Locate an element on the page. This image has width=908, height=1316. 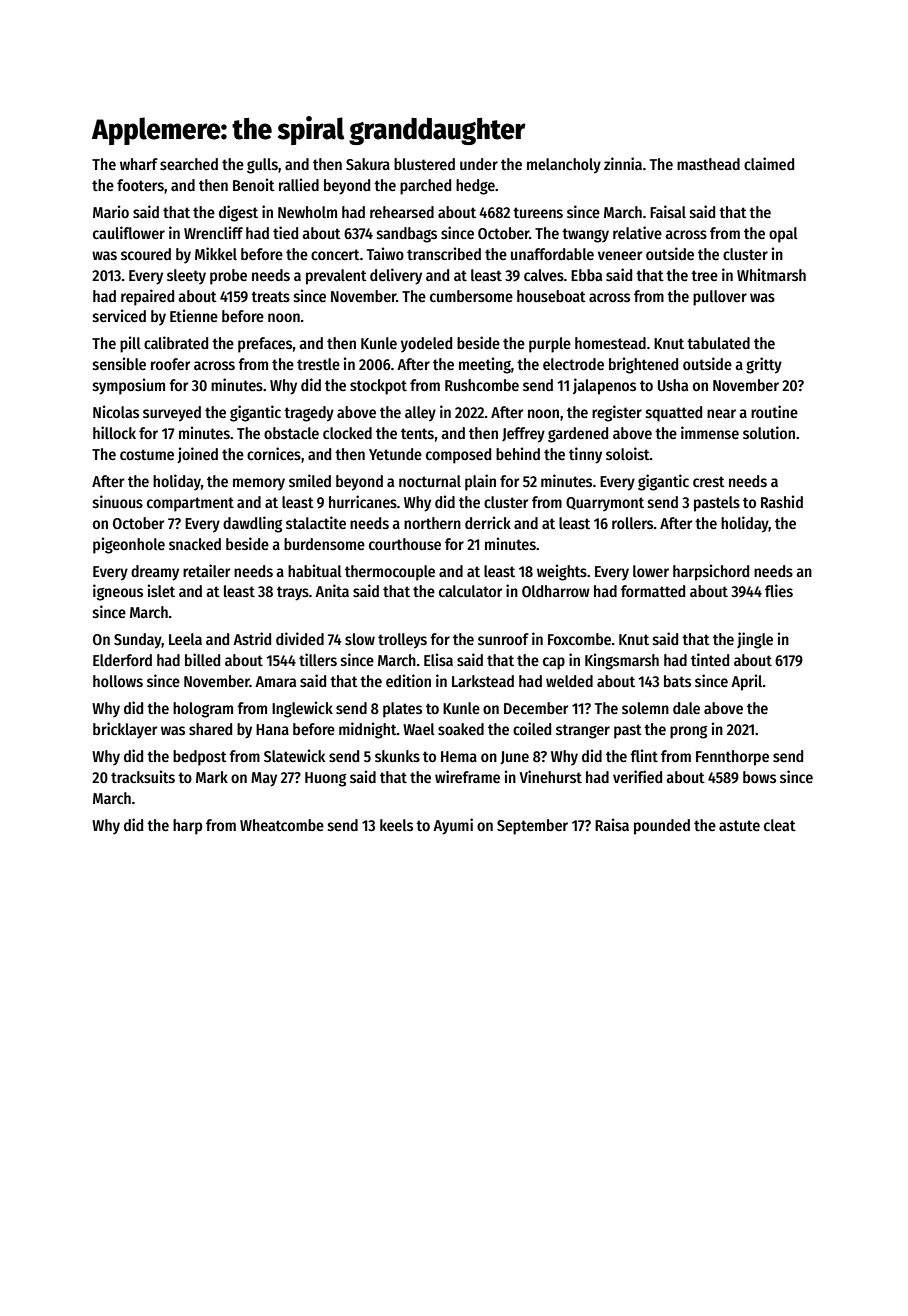
zinnia is located at coordinates (623, 163).
